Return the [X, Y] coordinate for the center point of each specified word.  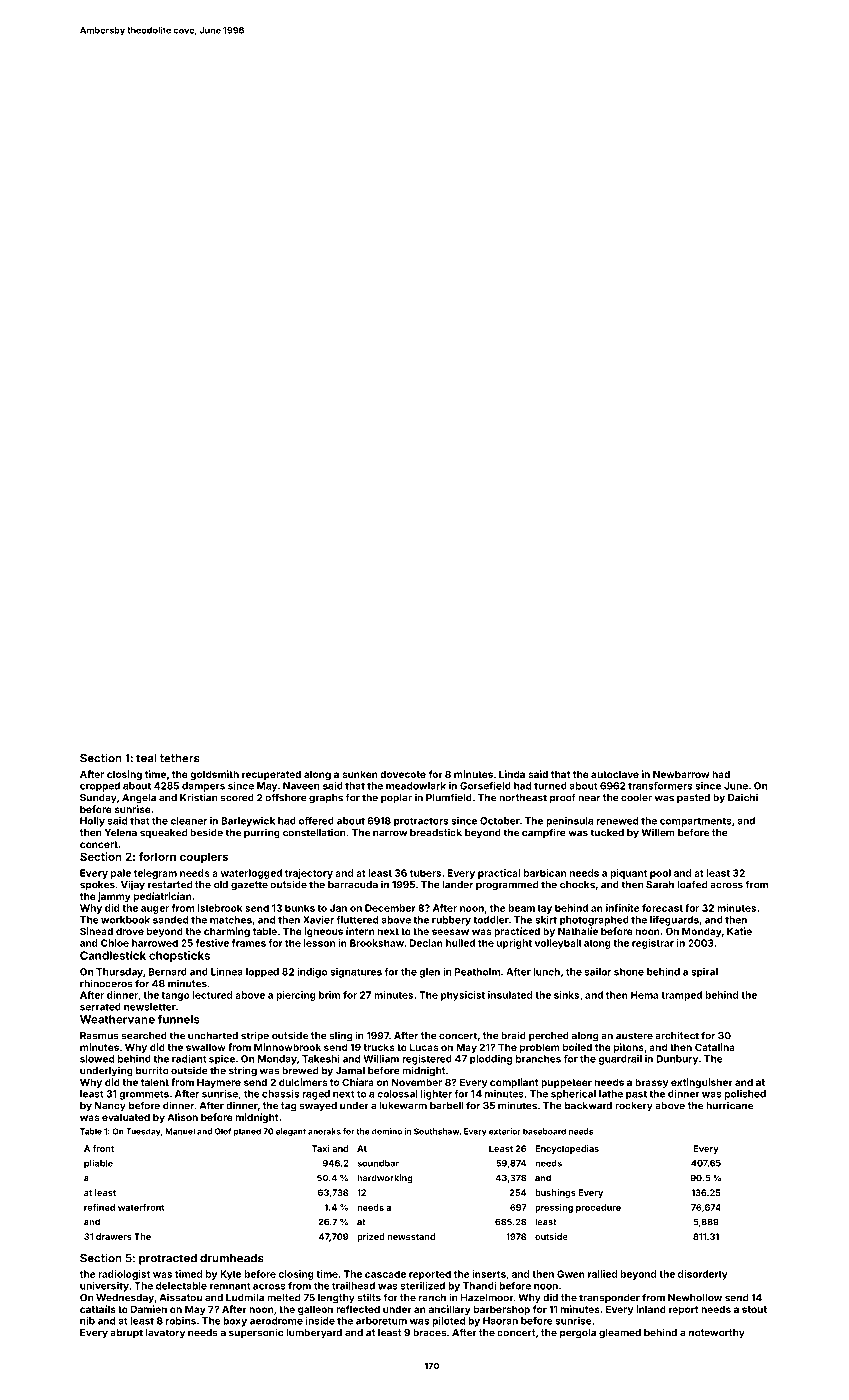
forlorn [157, 856]
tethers [180, 758]
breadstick [436, 832]
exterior [505, 1131]
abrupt [126, 1334]
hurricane [729, 1105]
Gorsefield [485, 786]
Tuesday [143, 1132]
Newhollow [695, 1298]
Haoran [500, 1321]
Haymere [219, 1083]
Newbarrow [681, 774]
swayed [318, 1107]
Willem [658, 832]
